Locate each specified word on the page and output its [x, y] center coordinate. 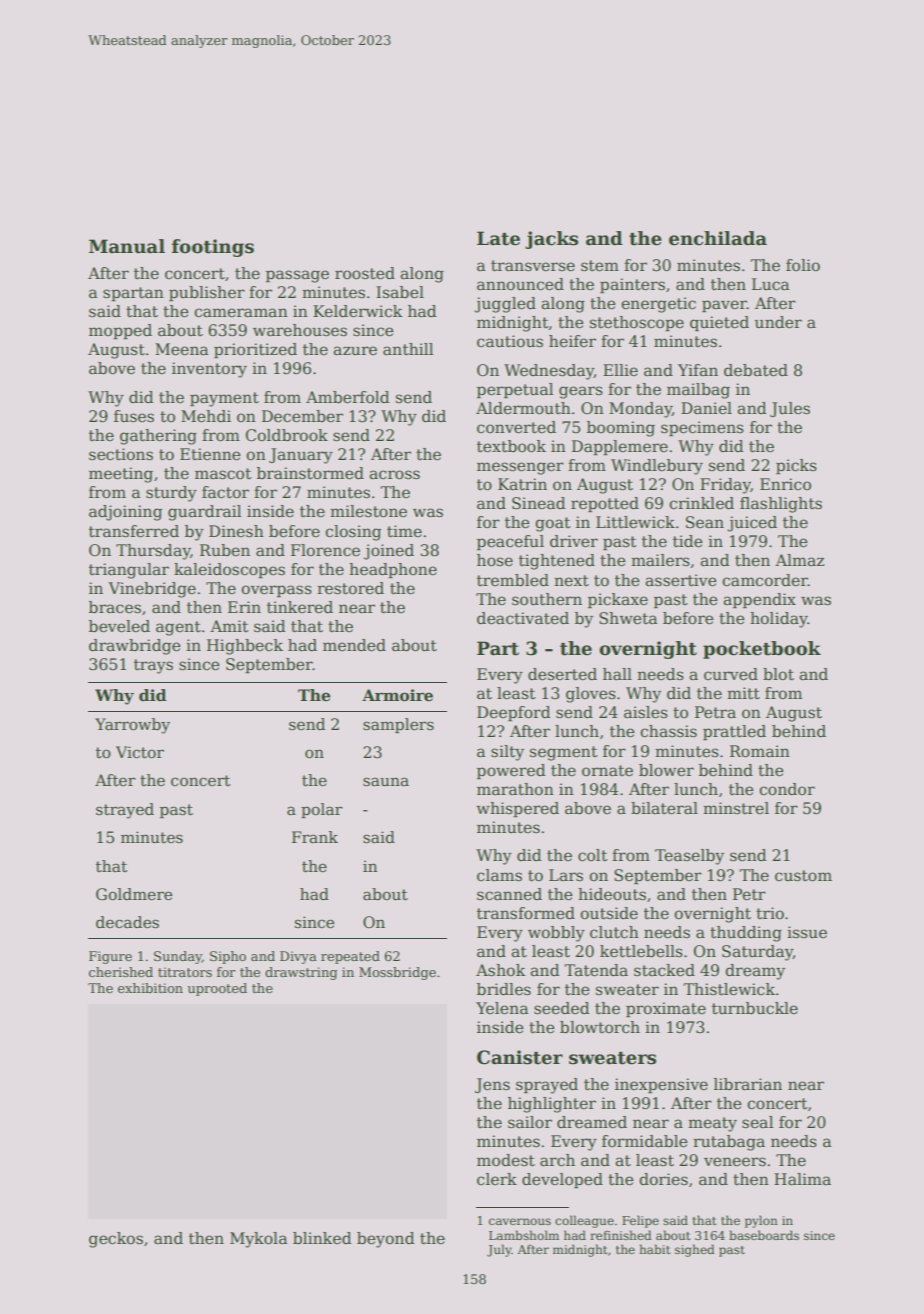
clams [499, 875]
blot [778, 674]
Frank [315, 837]
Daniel [706, 408]
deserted [562, 674]
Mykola [258, 1240]
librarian [748, 1084]
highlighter [552, 1105]
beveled [119, 626]
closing [353, 533]
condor [787, 789]
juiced [752, 524]
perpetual [515, 390]
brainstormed [310, 473]
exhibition [150, 988]
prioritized [255, 350]
